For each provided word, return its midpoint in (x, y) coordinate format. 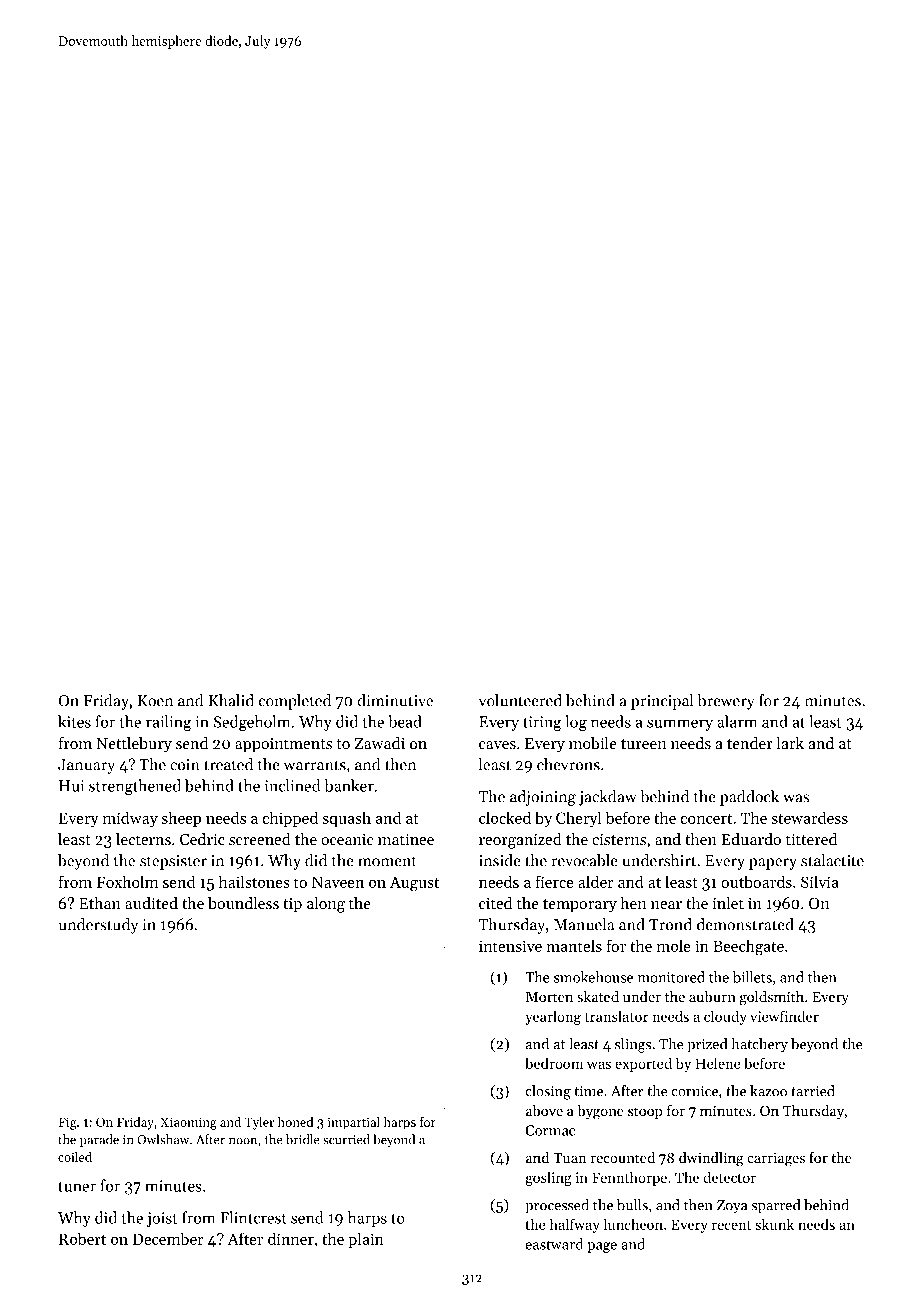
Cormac (550, 1130)
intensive (510, 946)
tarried (813, 1091)
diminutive (395, 700)
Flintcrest (253, 1217)
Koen (155, 701)
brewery (726, 702)
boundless (243, 903)
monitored (671, 977)
